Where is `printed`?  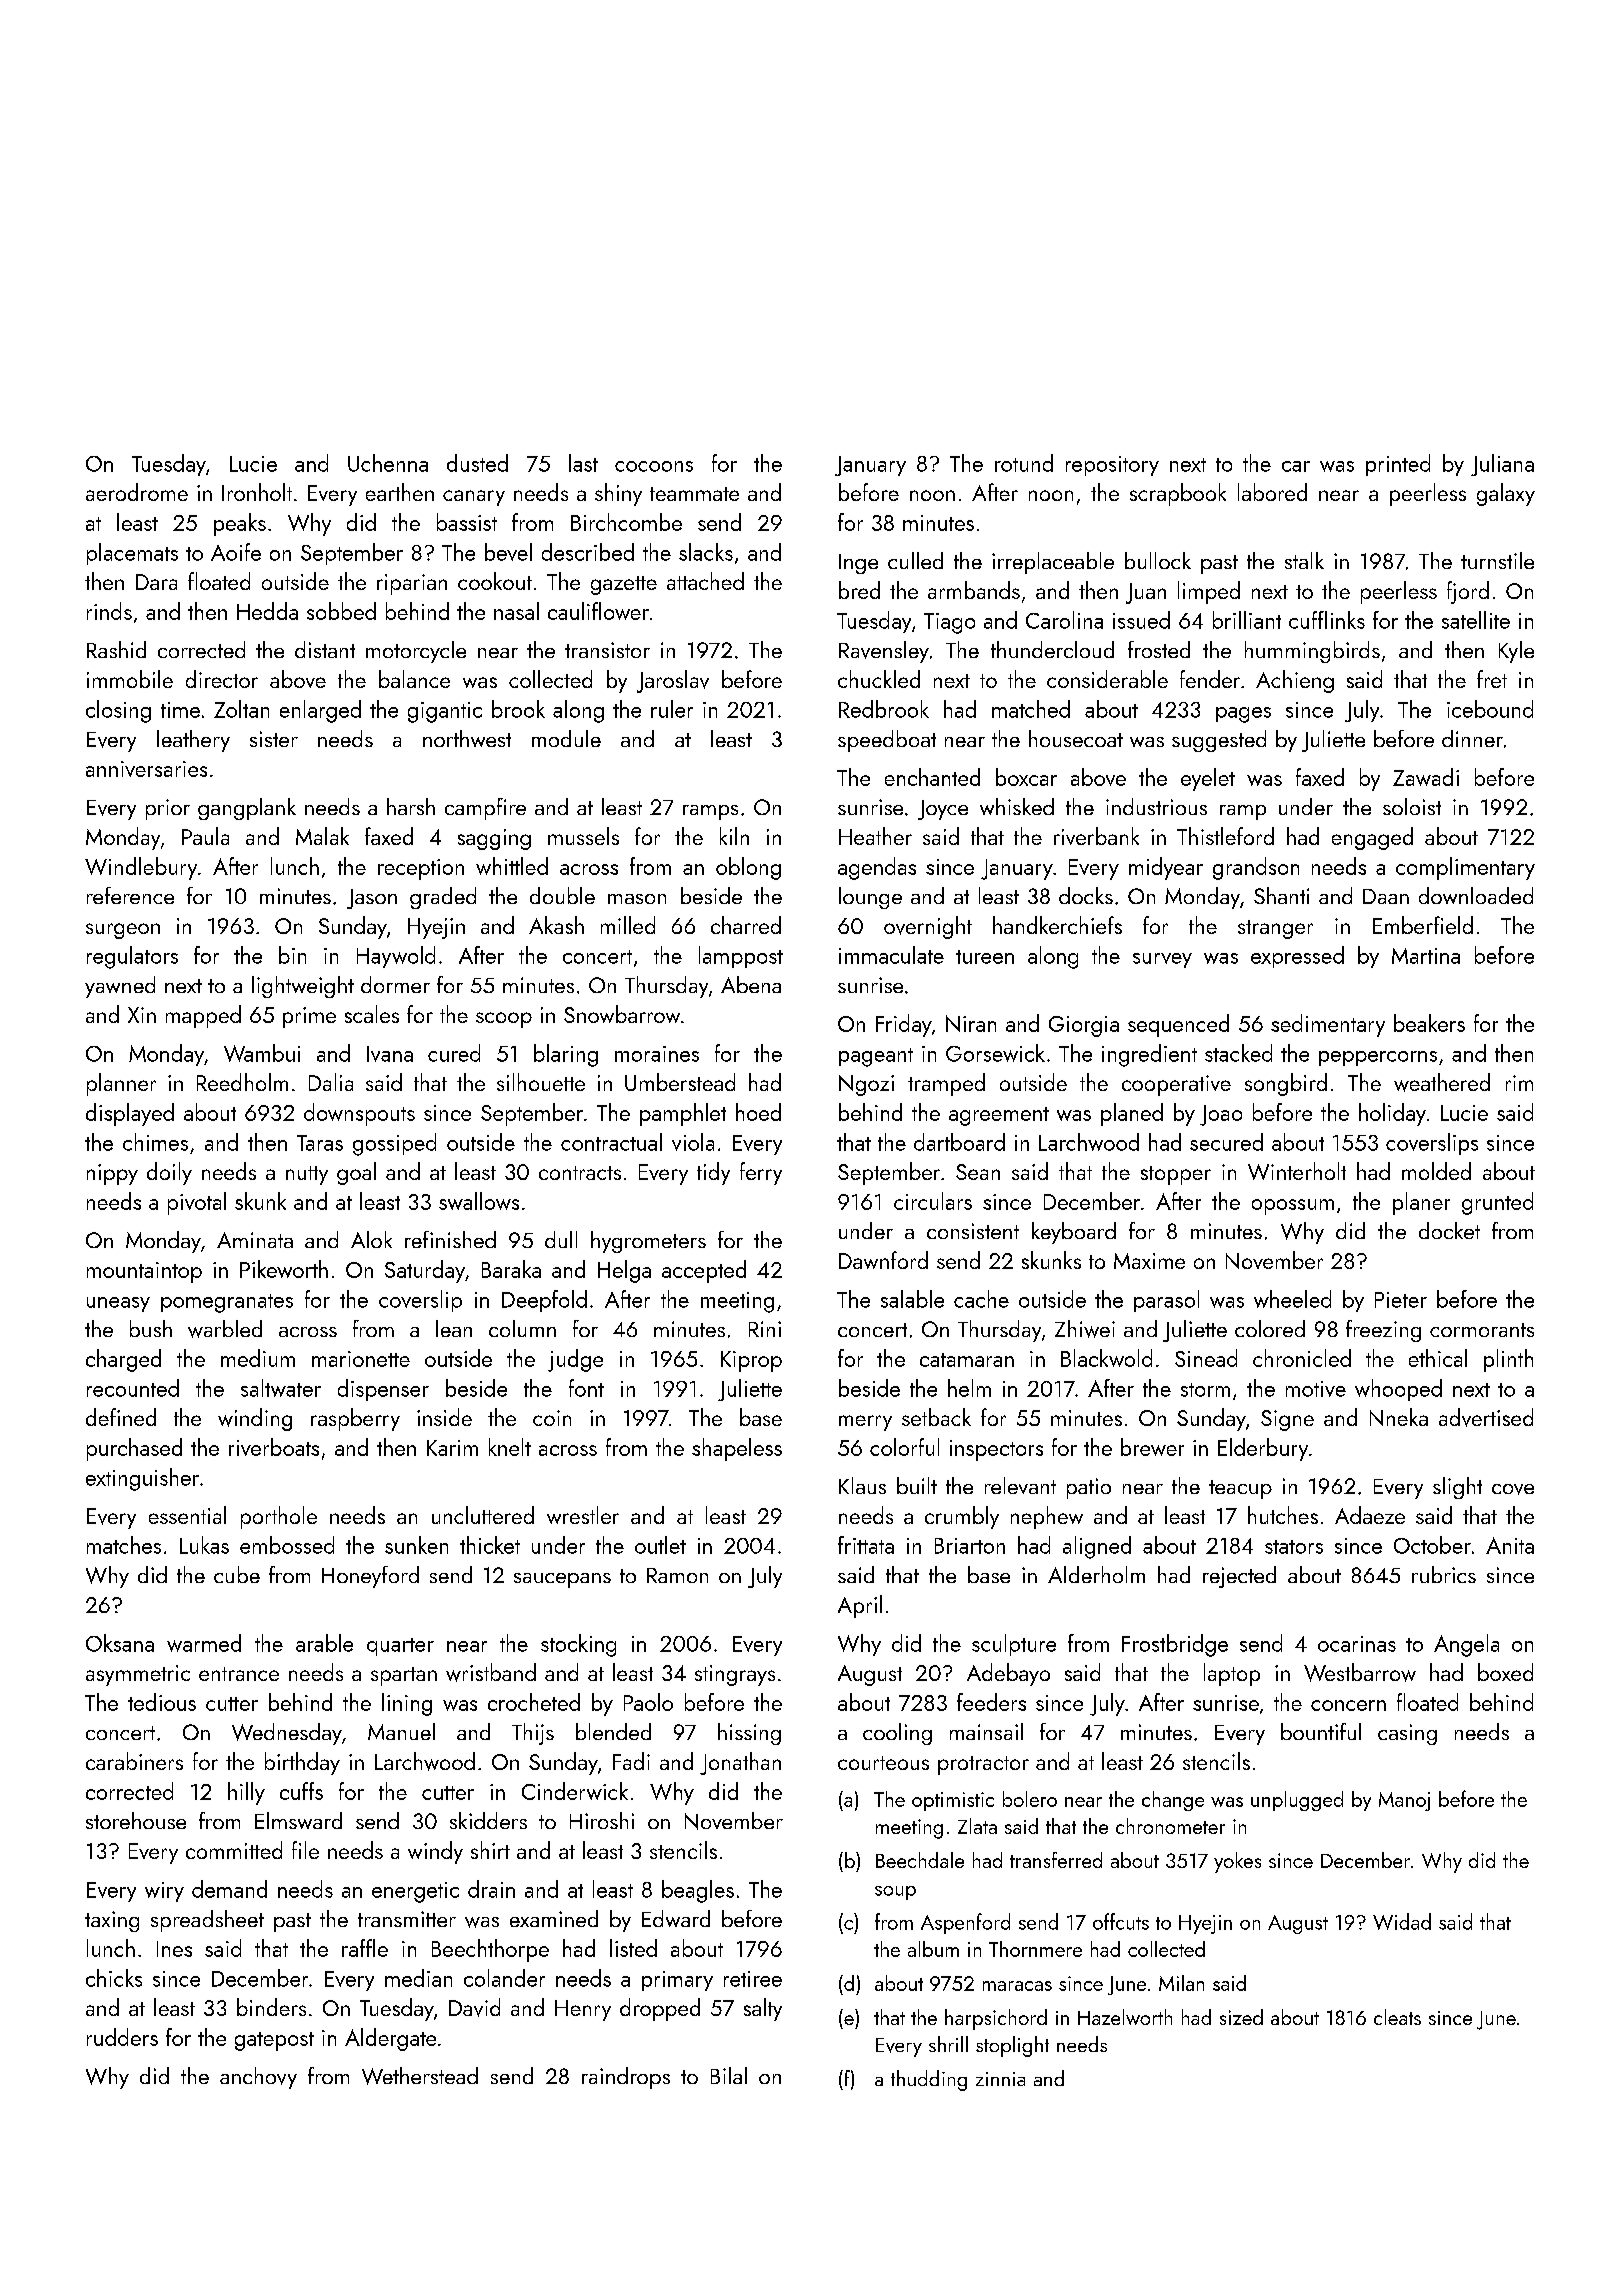 printed is located at coordinates (1398, 465).
